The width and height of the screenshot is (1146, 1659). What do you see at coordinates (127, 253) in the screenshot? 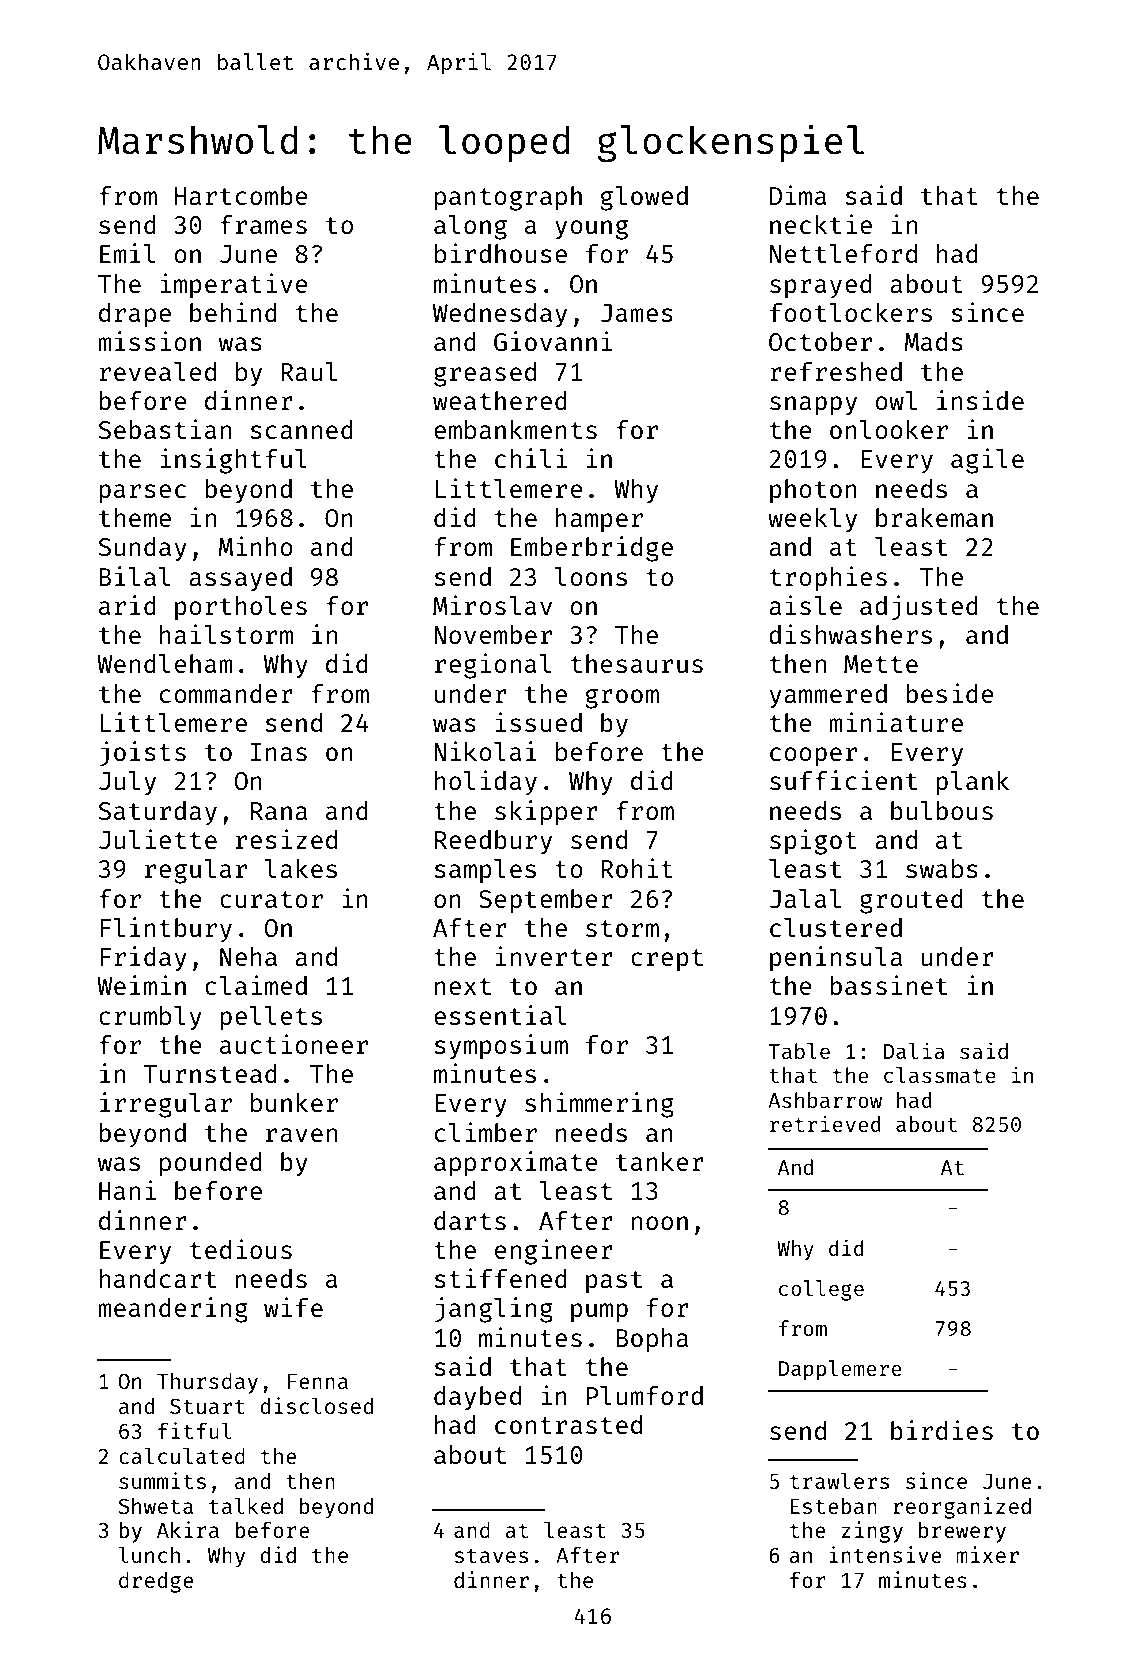
I see `Emil` at bounding box center [127, 253].
